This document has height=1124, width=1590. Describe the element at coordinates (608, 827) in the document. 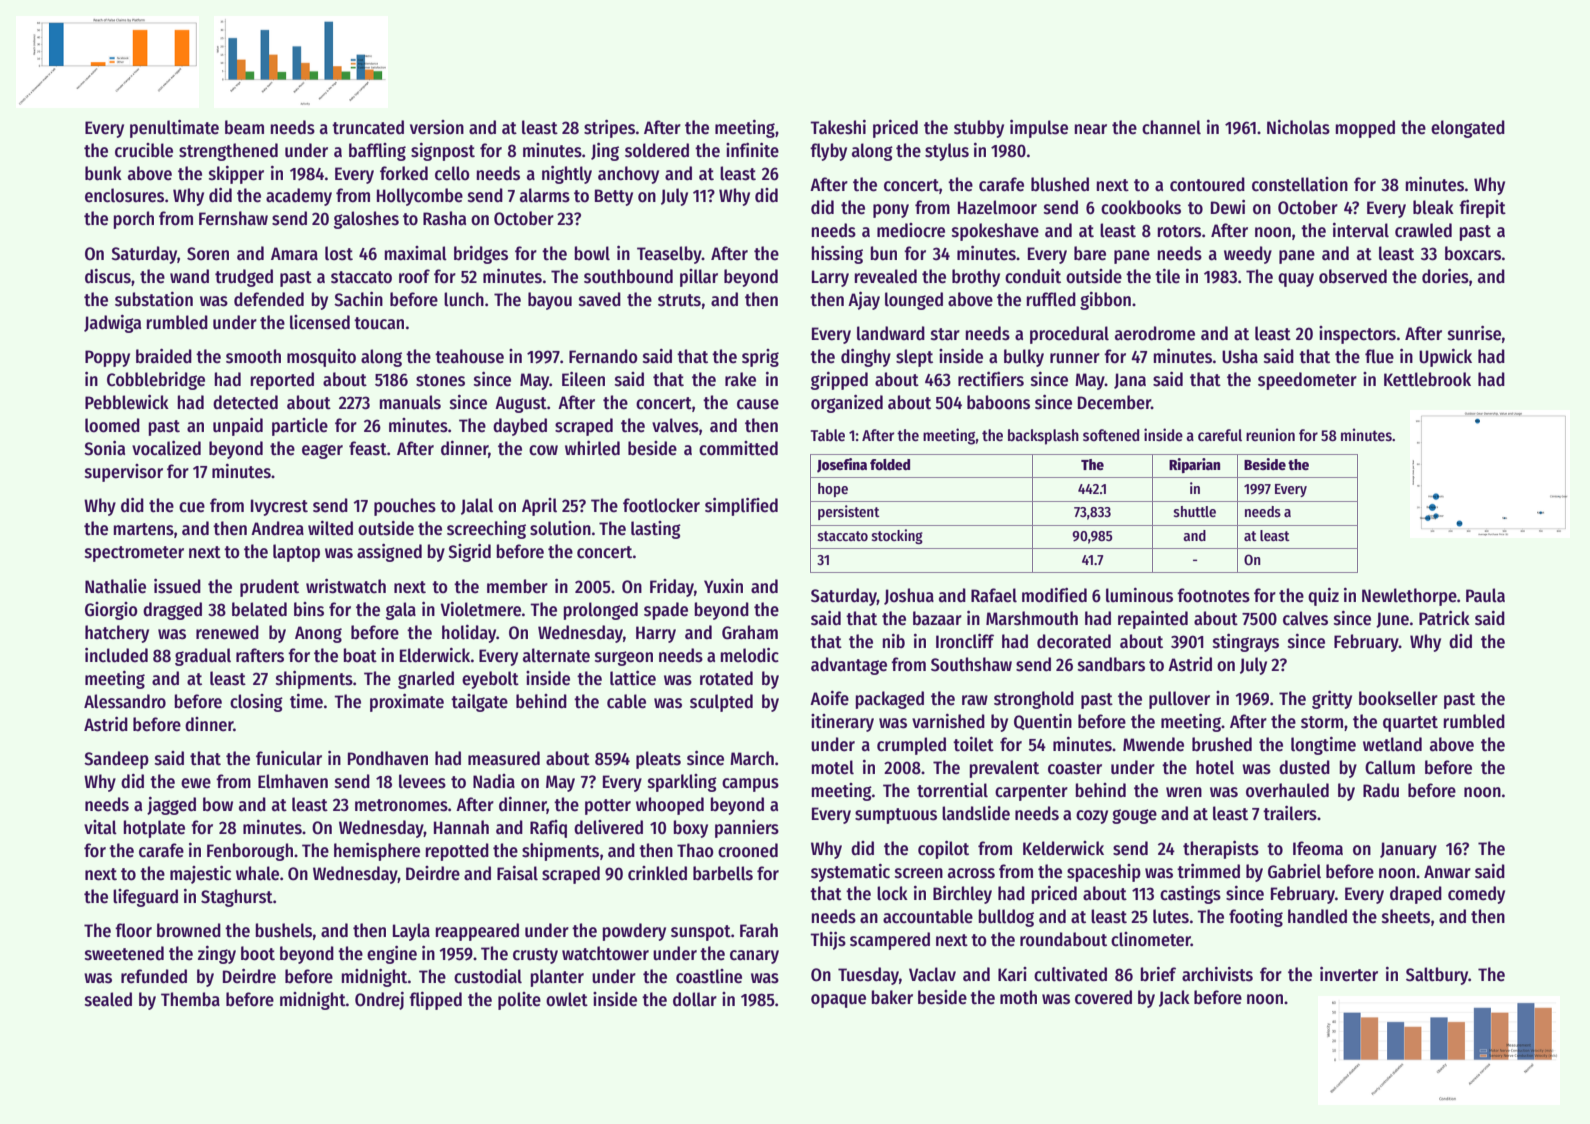

I see `delivered` at that location.
